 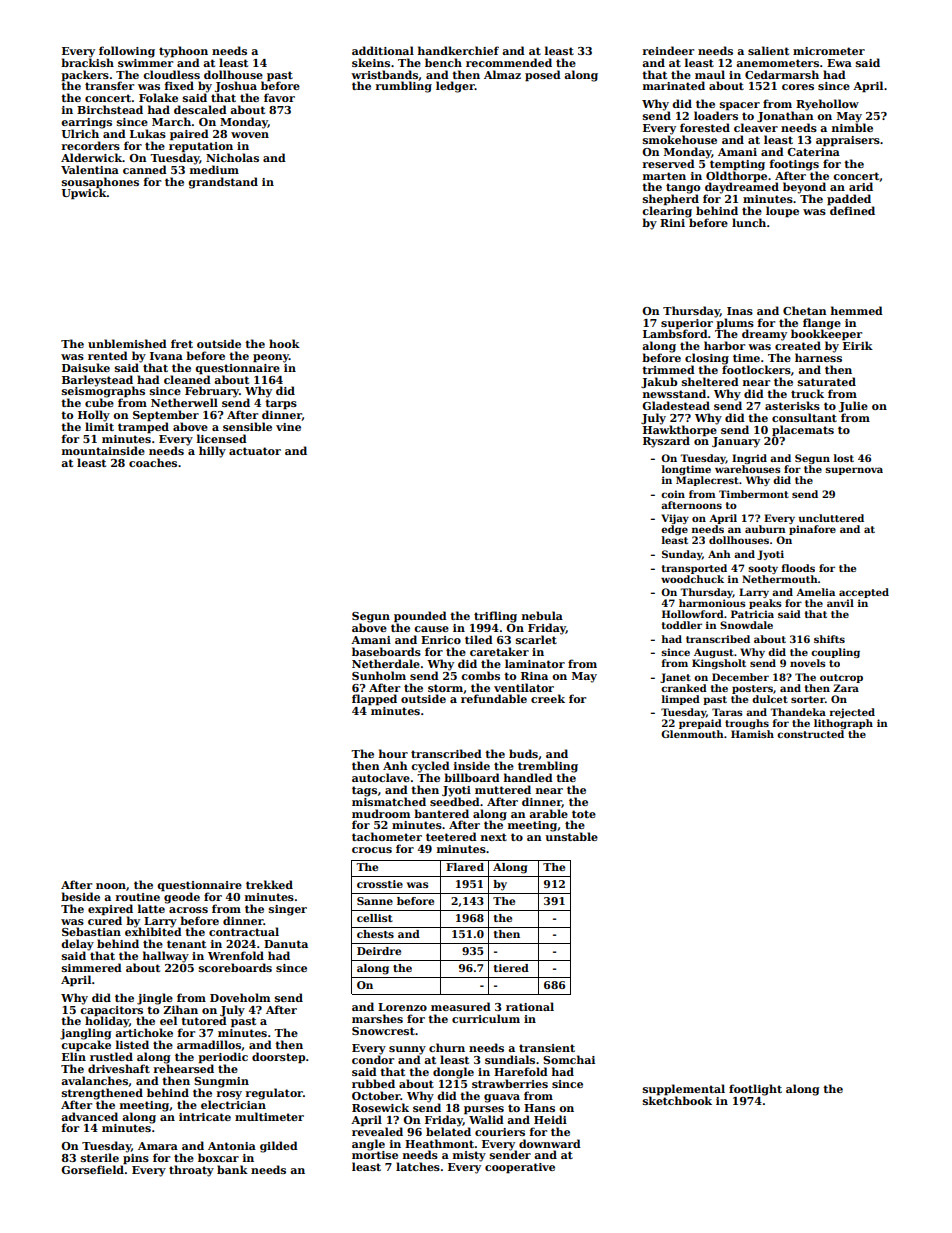 What do you see at coordinates (183, 52) in the image?
I see `typhoon` at bounding box center [183, 52].
